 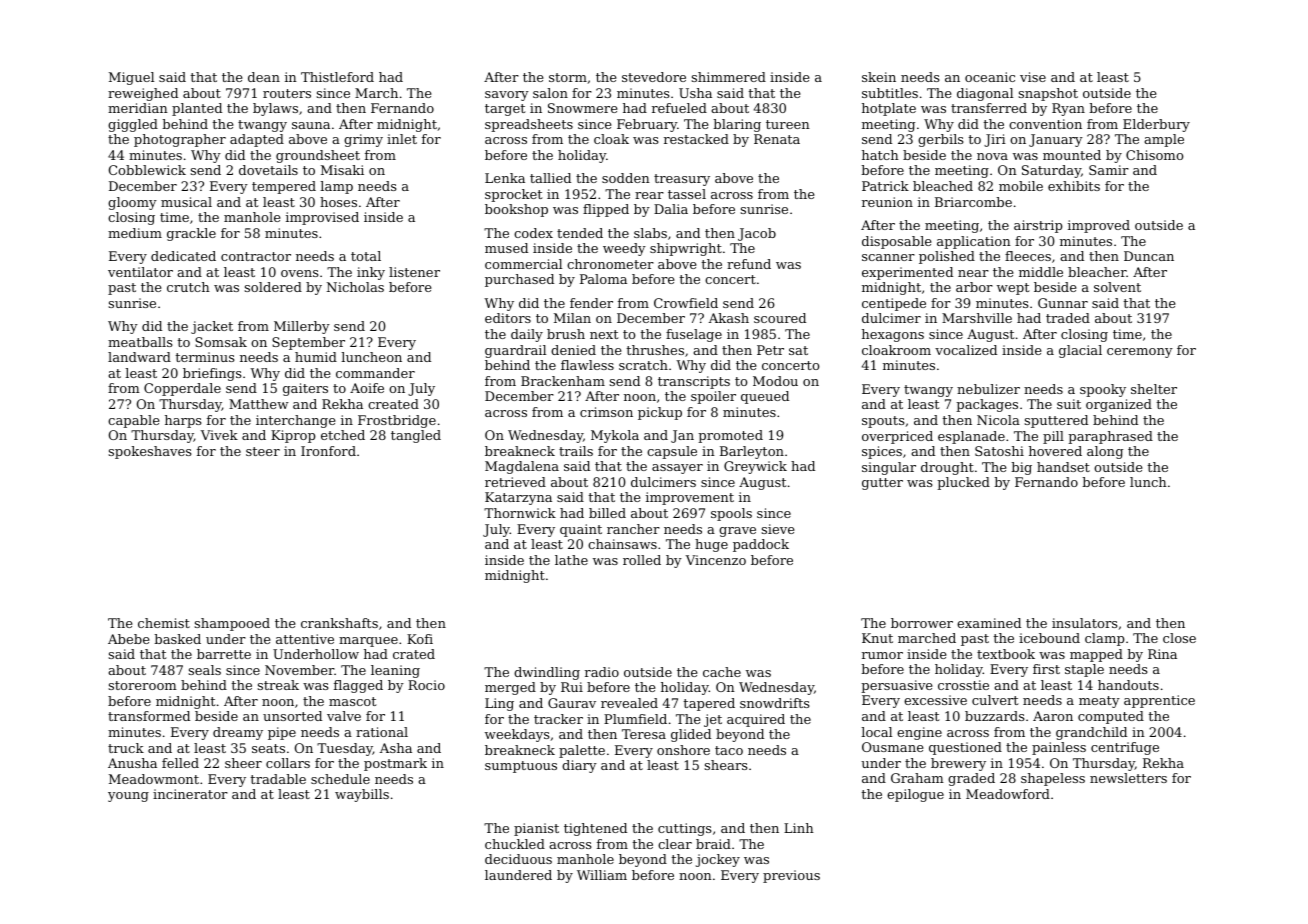 What do you see at coordinates (989, 623) in the image?
I see `examined` at bounding box center [989, 623].
